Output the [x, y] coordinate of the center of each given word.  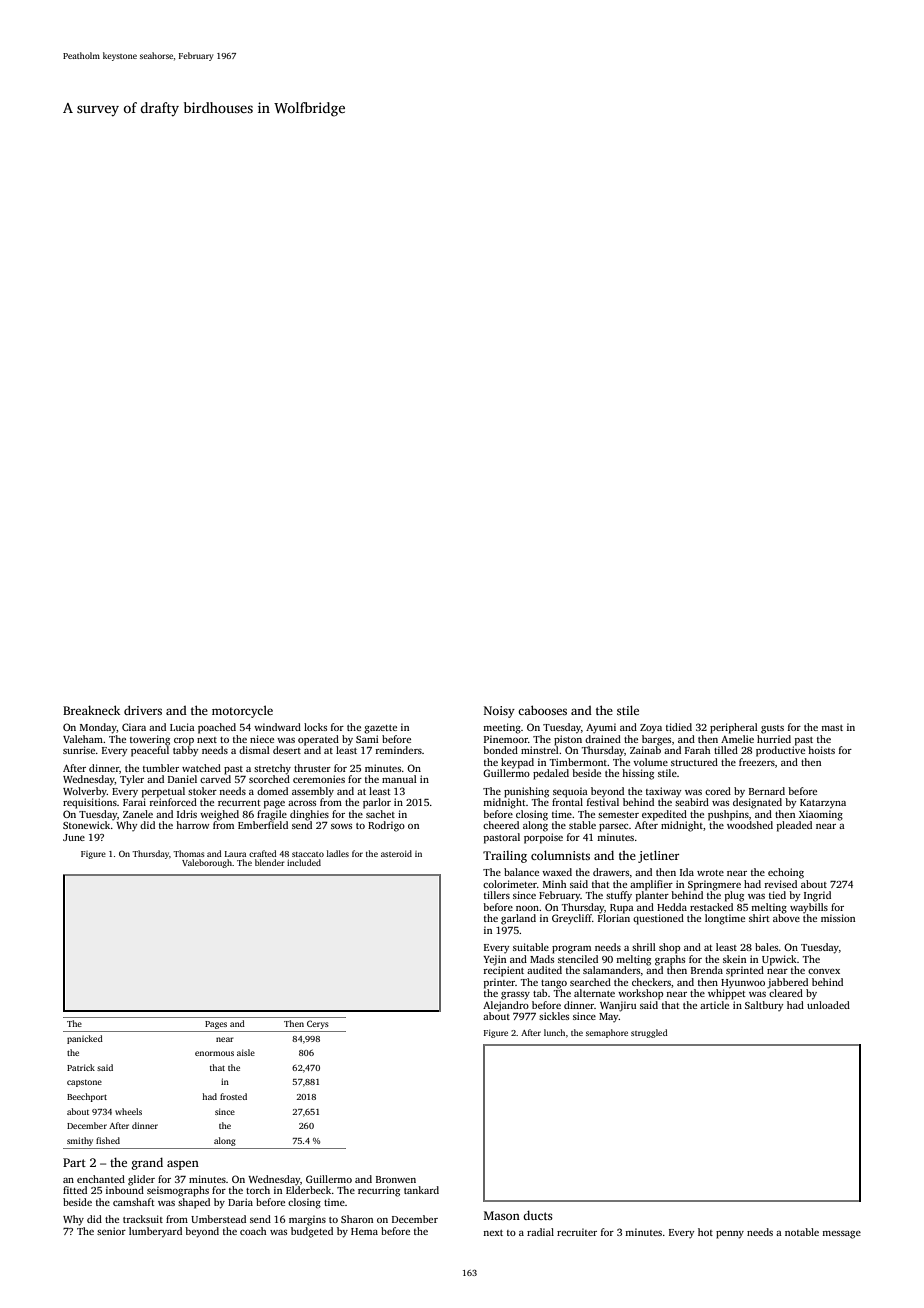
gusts [772, 729]
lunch [554, 1032]
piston [568, 740]
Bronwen [396, 1179]
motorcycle [242, 711]
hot [705, 1232]
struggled [649, 1033]
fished [108, 1140]
